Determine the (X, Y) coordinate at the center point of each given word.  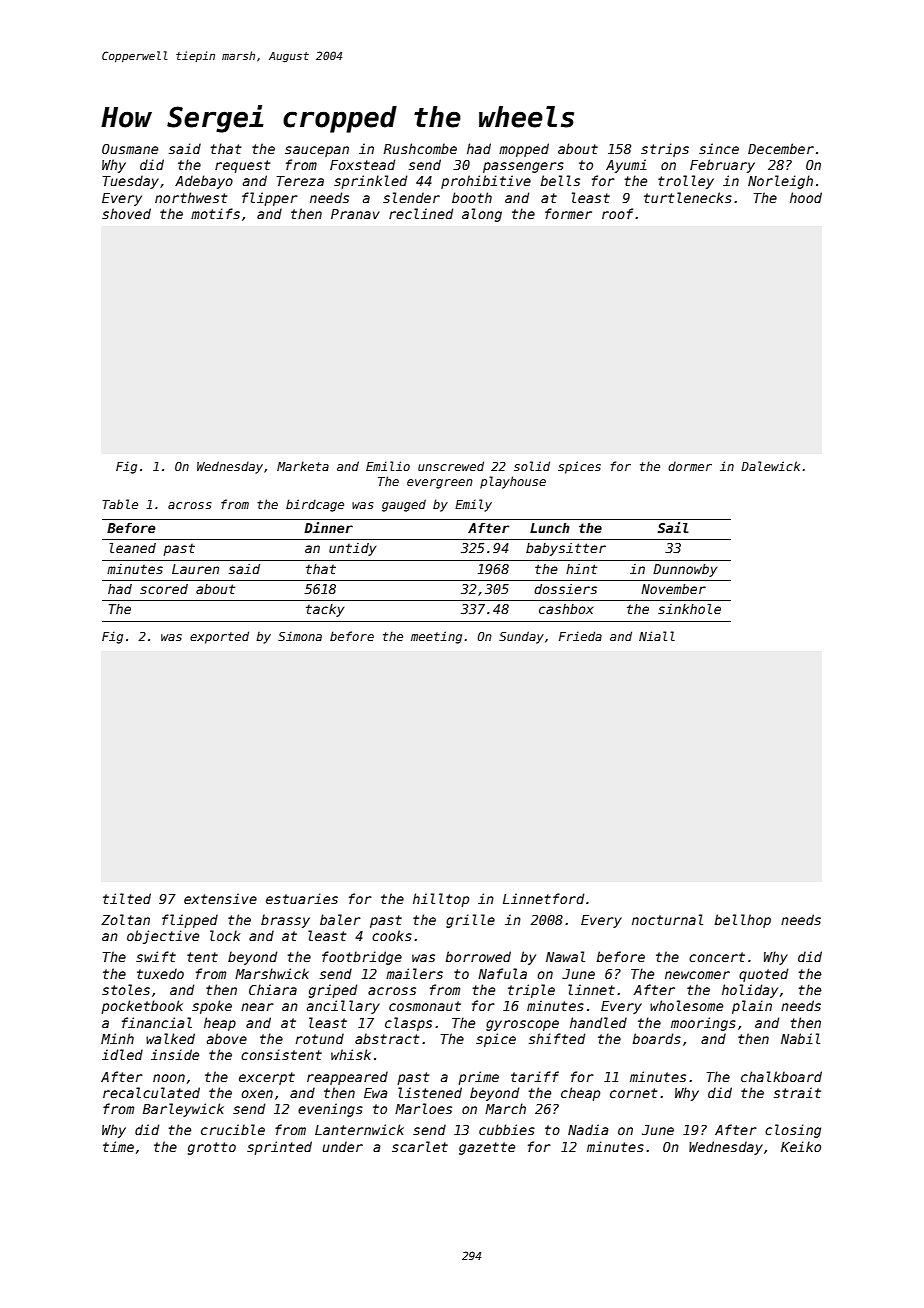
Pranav (355, 214)
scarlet (420, 1146)
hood (806, 197)
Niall (657, 636)
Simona (300, 636)
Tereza (300, 181)
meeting (436, 637)
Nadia (588, 1129)
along (482, 215)
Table (120, 504)
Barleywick (183, 1110)
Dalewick (770, 466)
